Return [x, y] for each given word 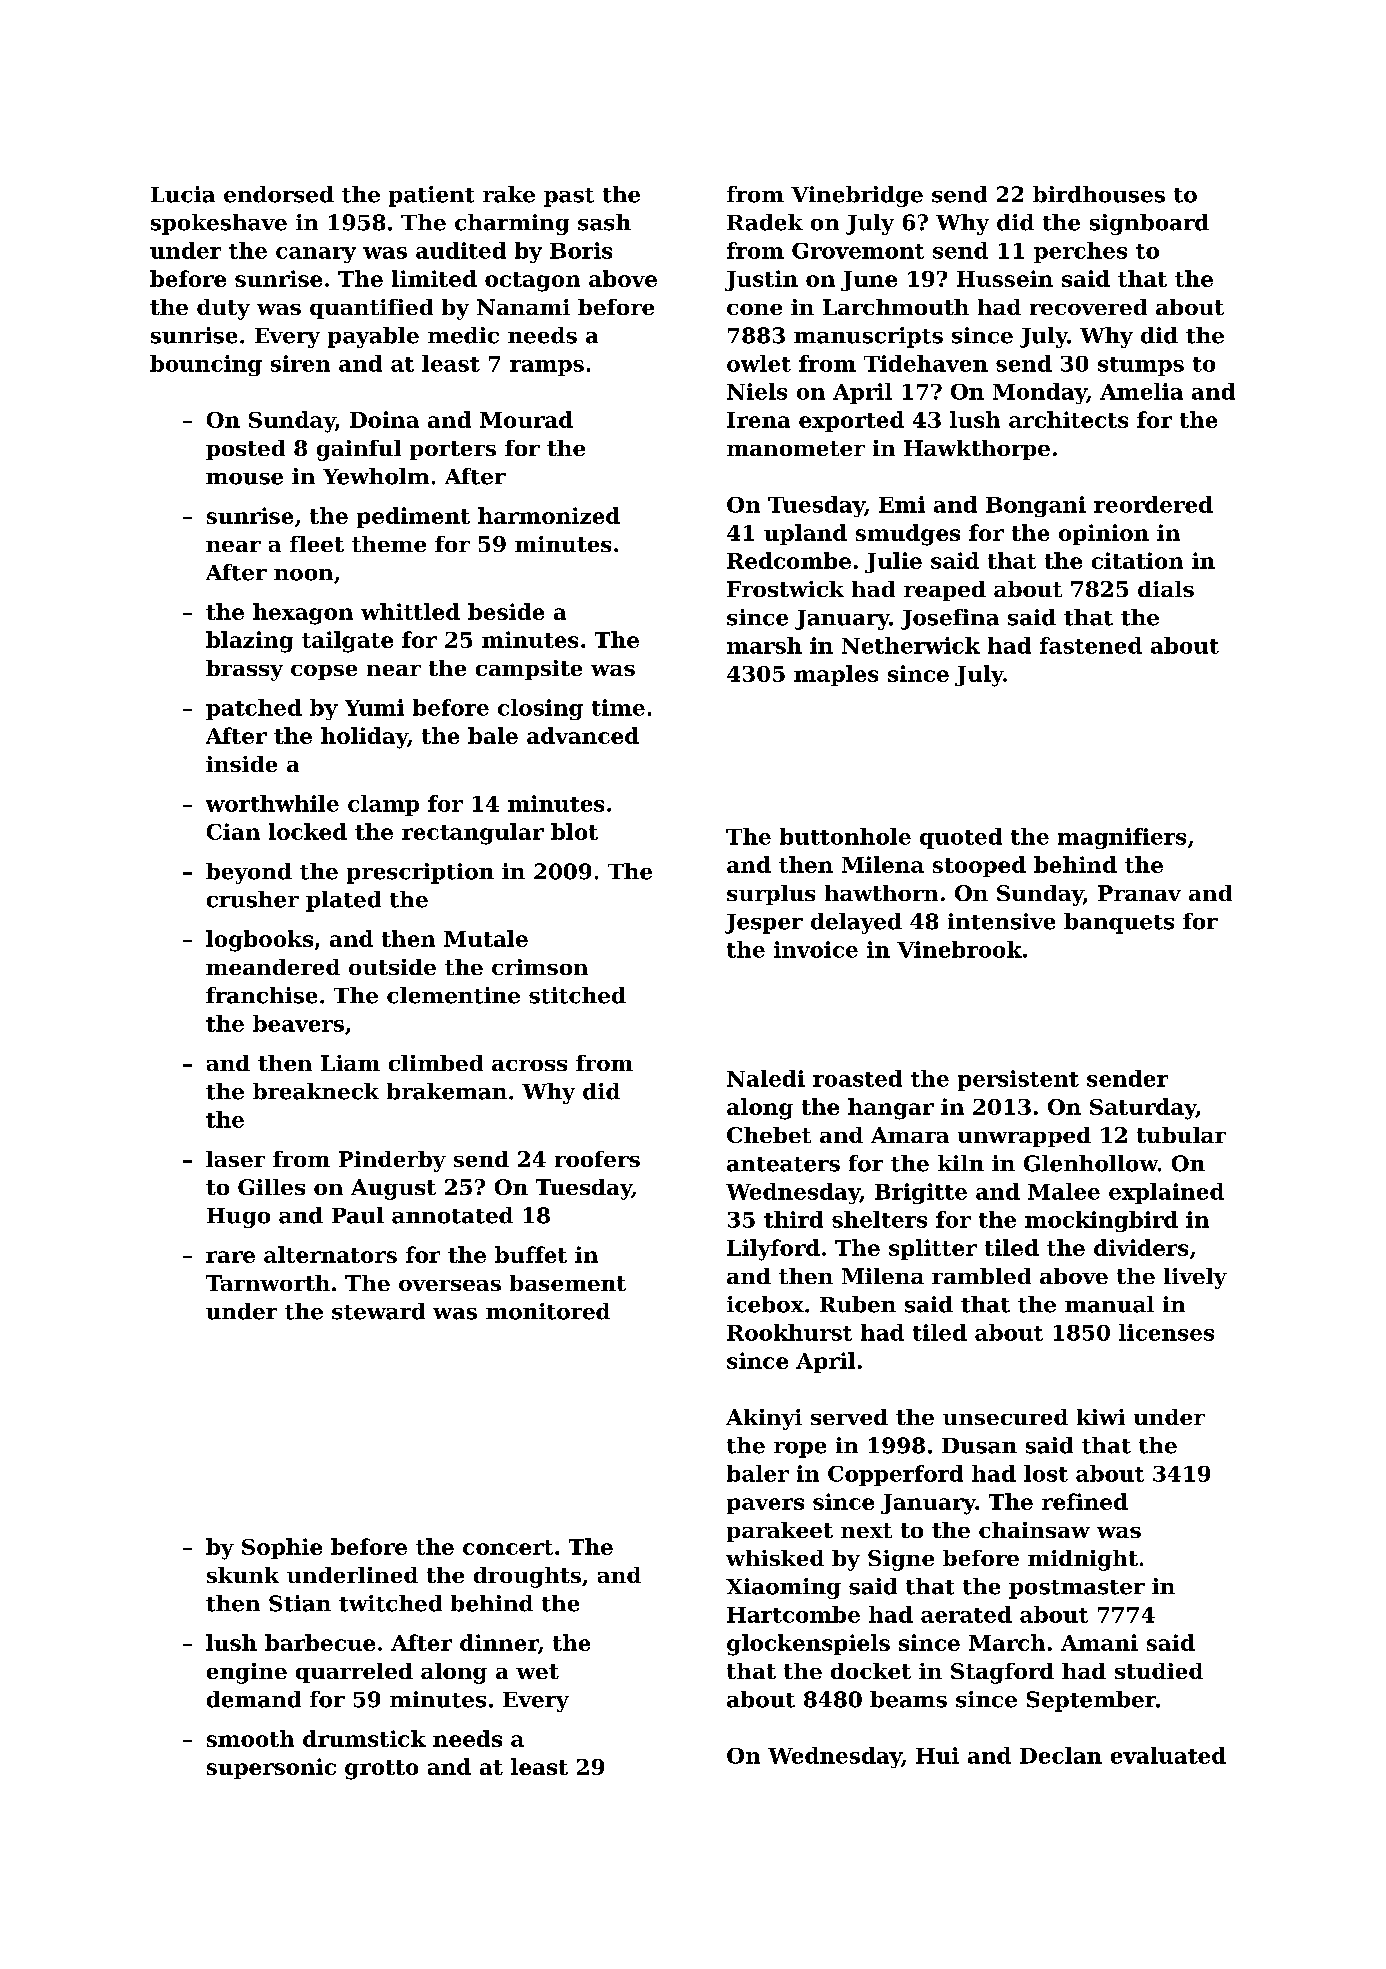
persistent [1018, 1080]
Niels [757, 391]
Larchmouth [896, 307]
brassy [244, 670]
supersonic [271, 1768]
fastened [1091, 645]
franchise [261, 995]
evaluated [1168, 1755]
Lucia [183, 194]
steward [378, 1311]
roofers [597, 1159]
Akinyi [764, 1419]
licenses [1166, 1332]
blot [574, 831]
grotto [381, 1770]
